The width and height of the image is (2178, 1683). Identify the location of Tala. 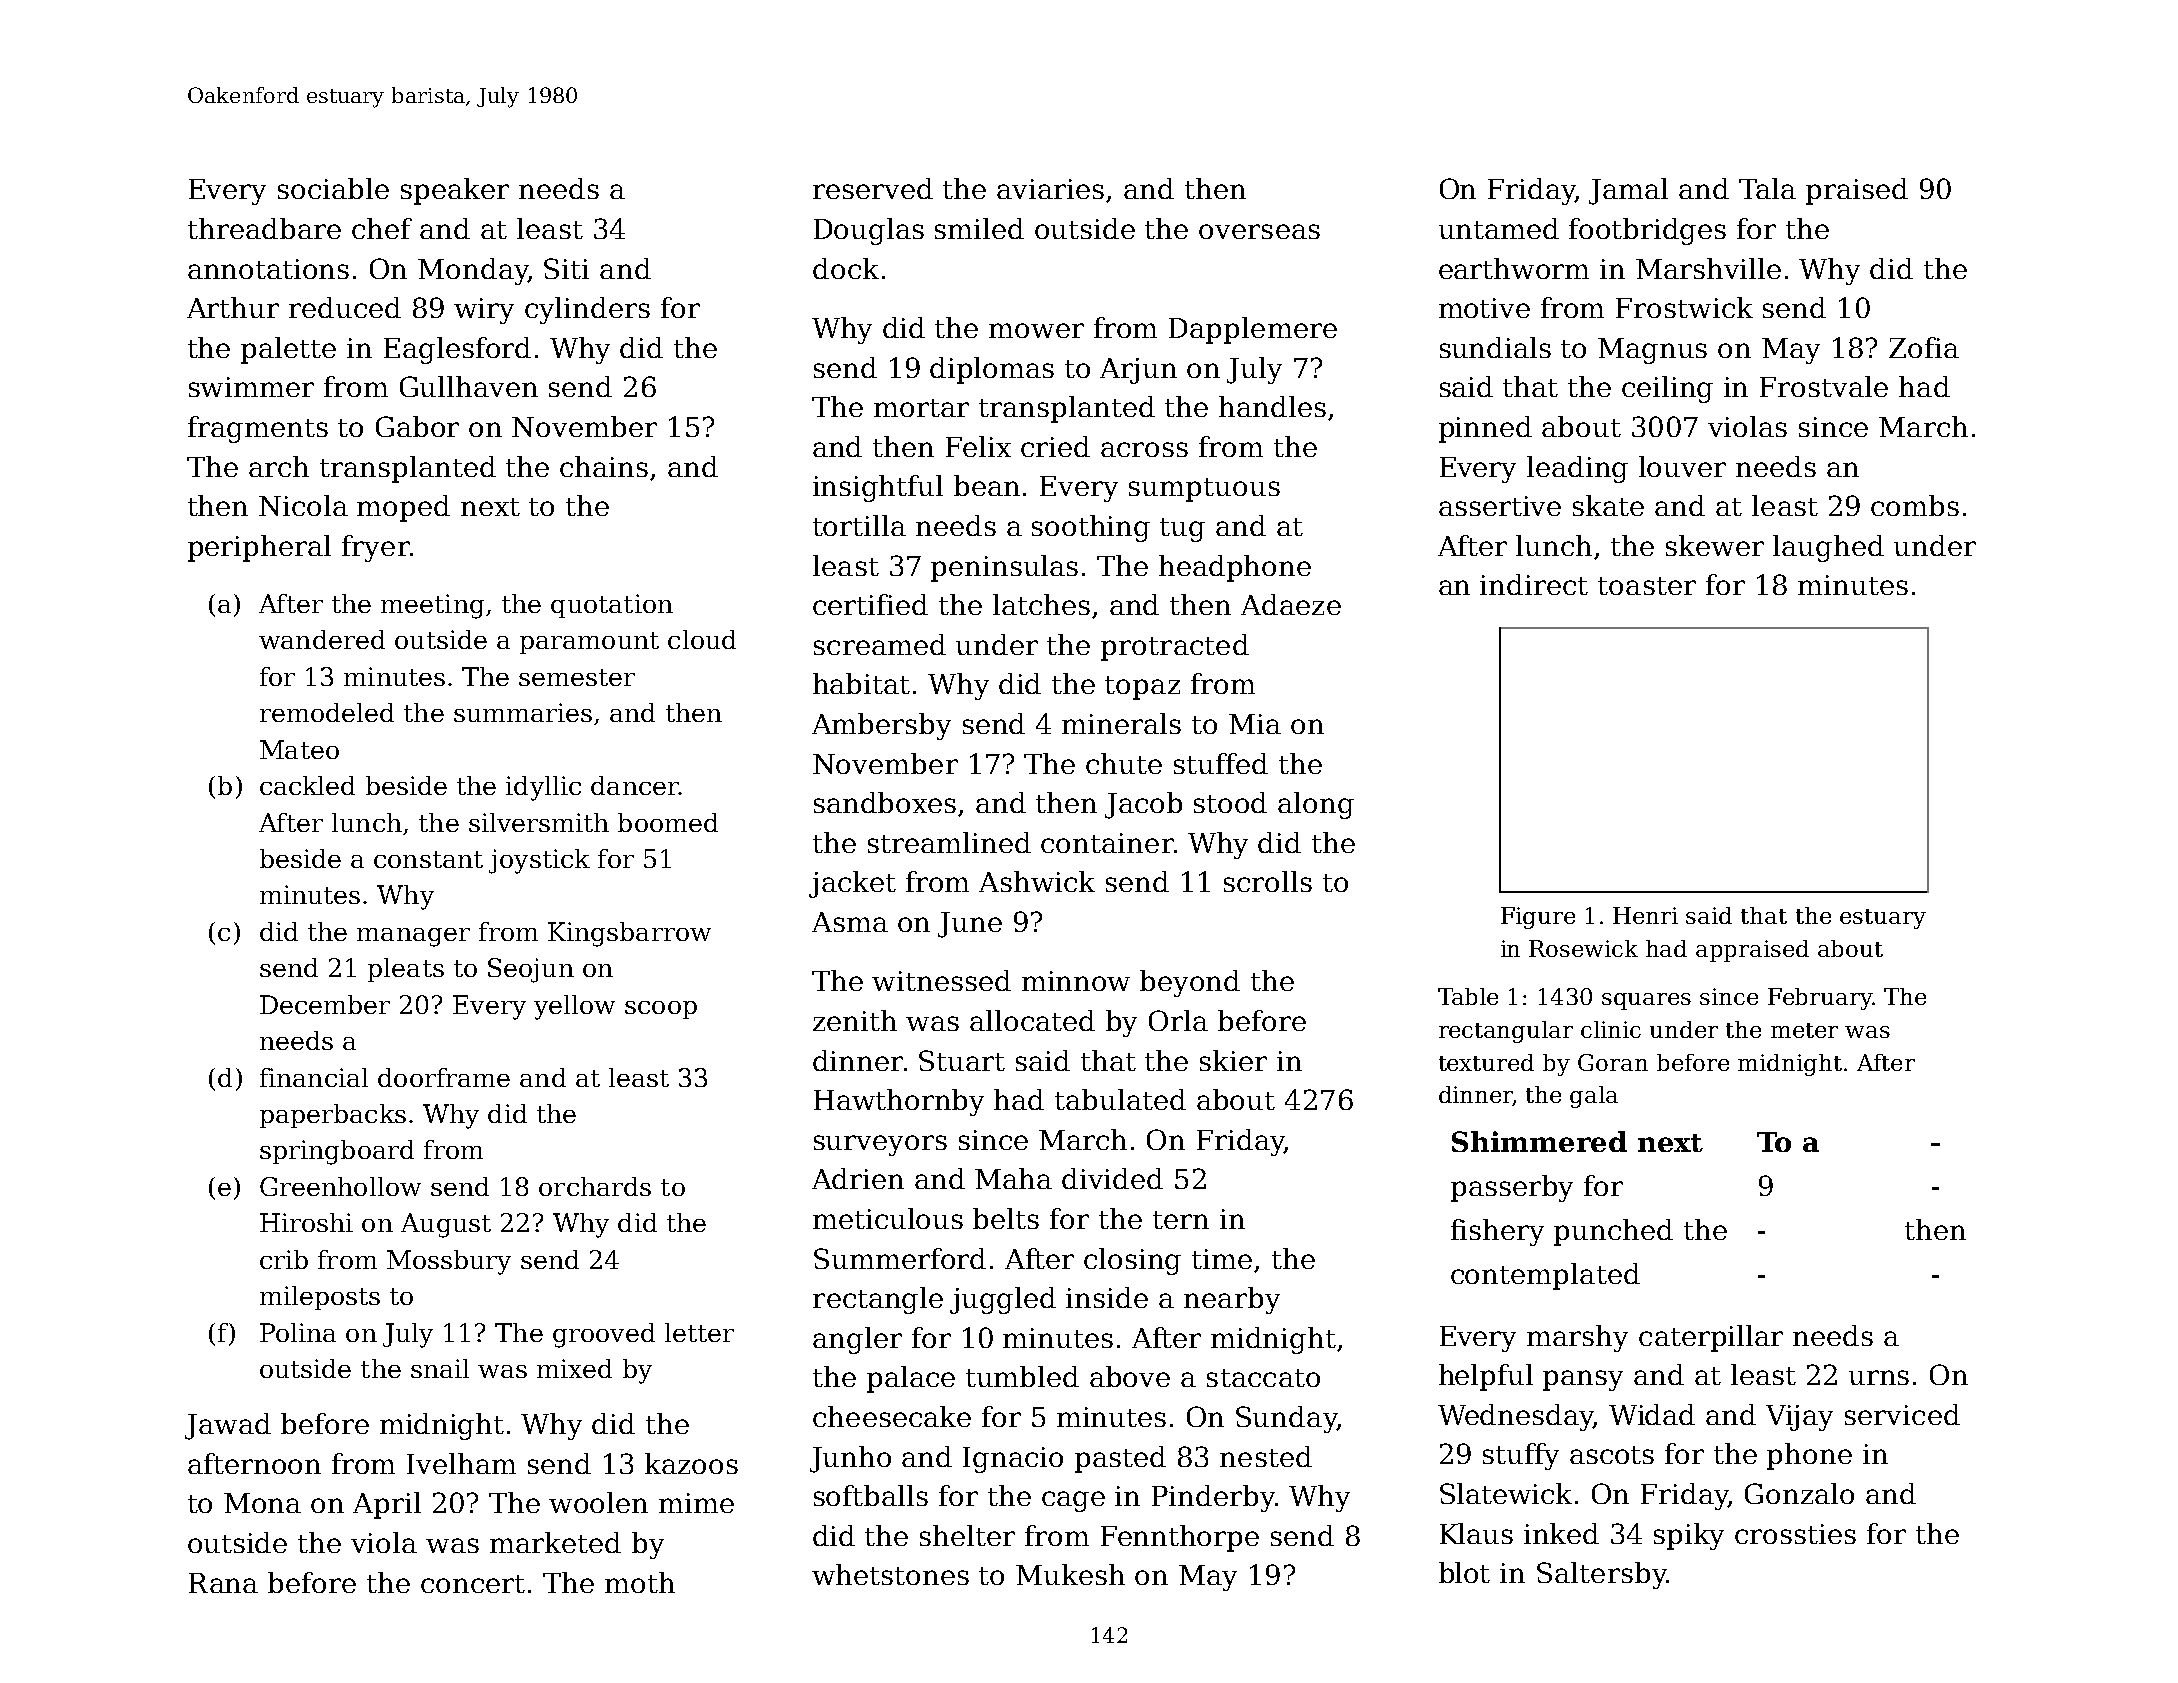
(1767, 188).
